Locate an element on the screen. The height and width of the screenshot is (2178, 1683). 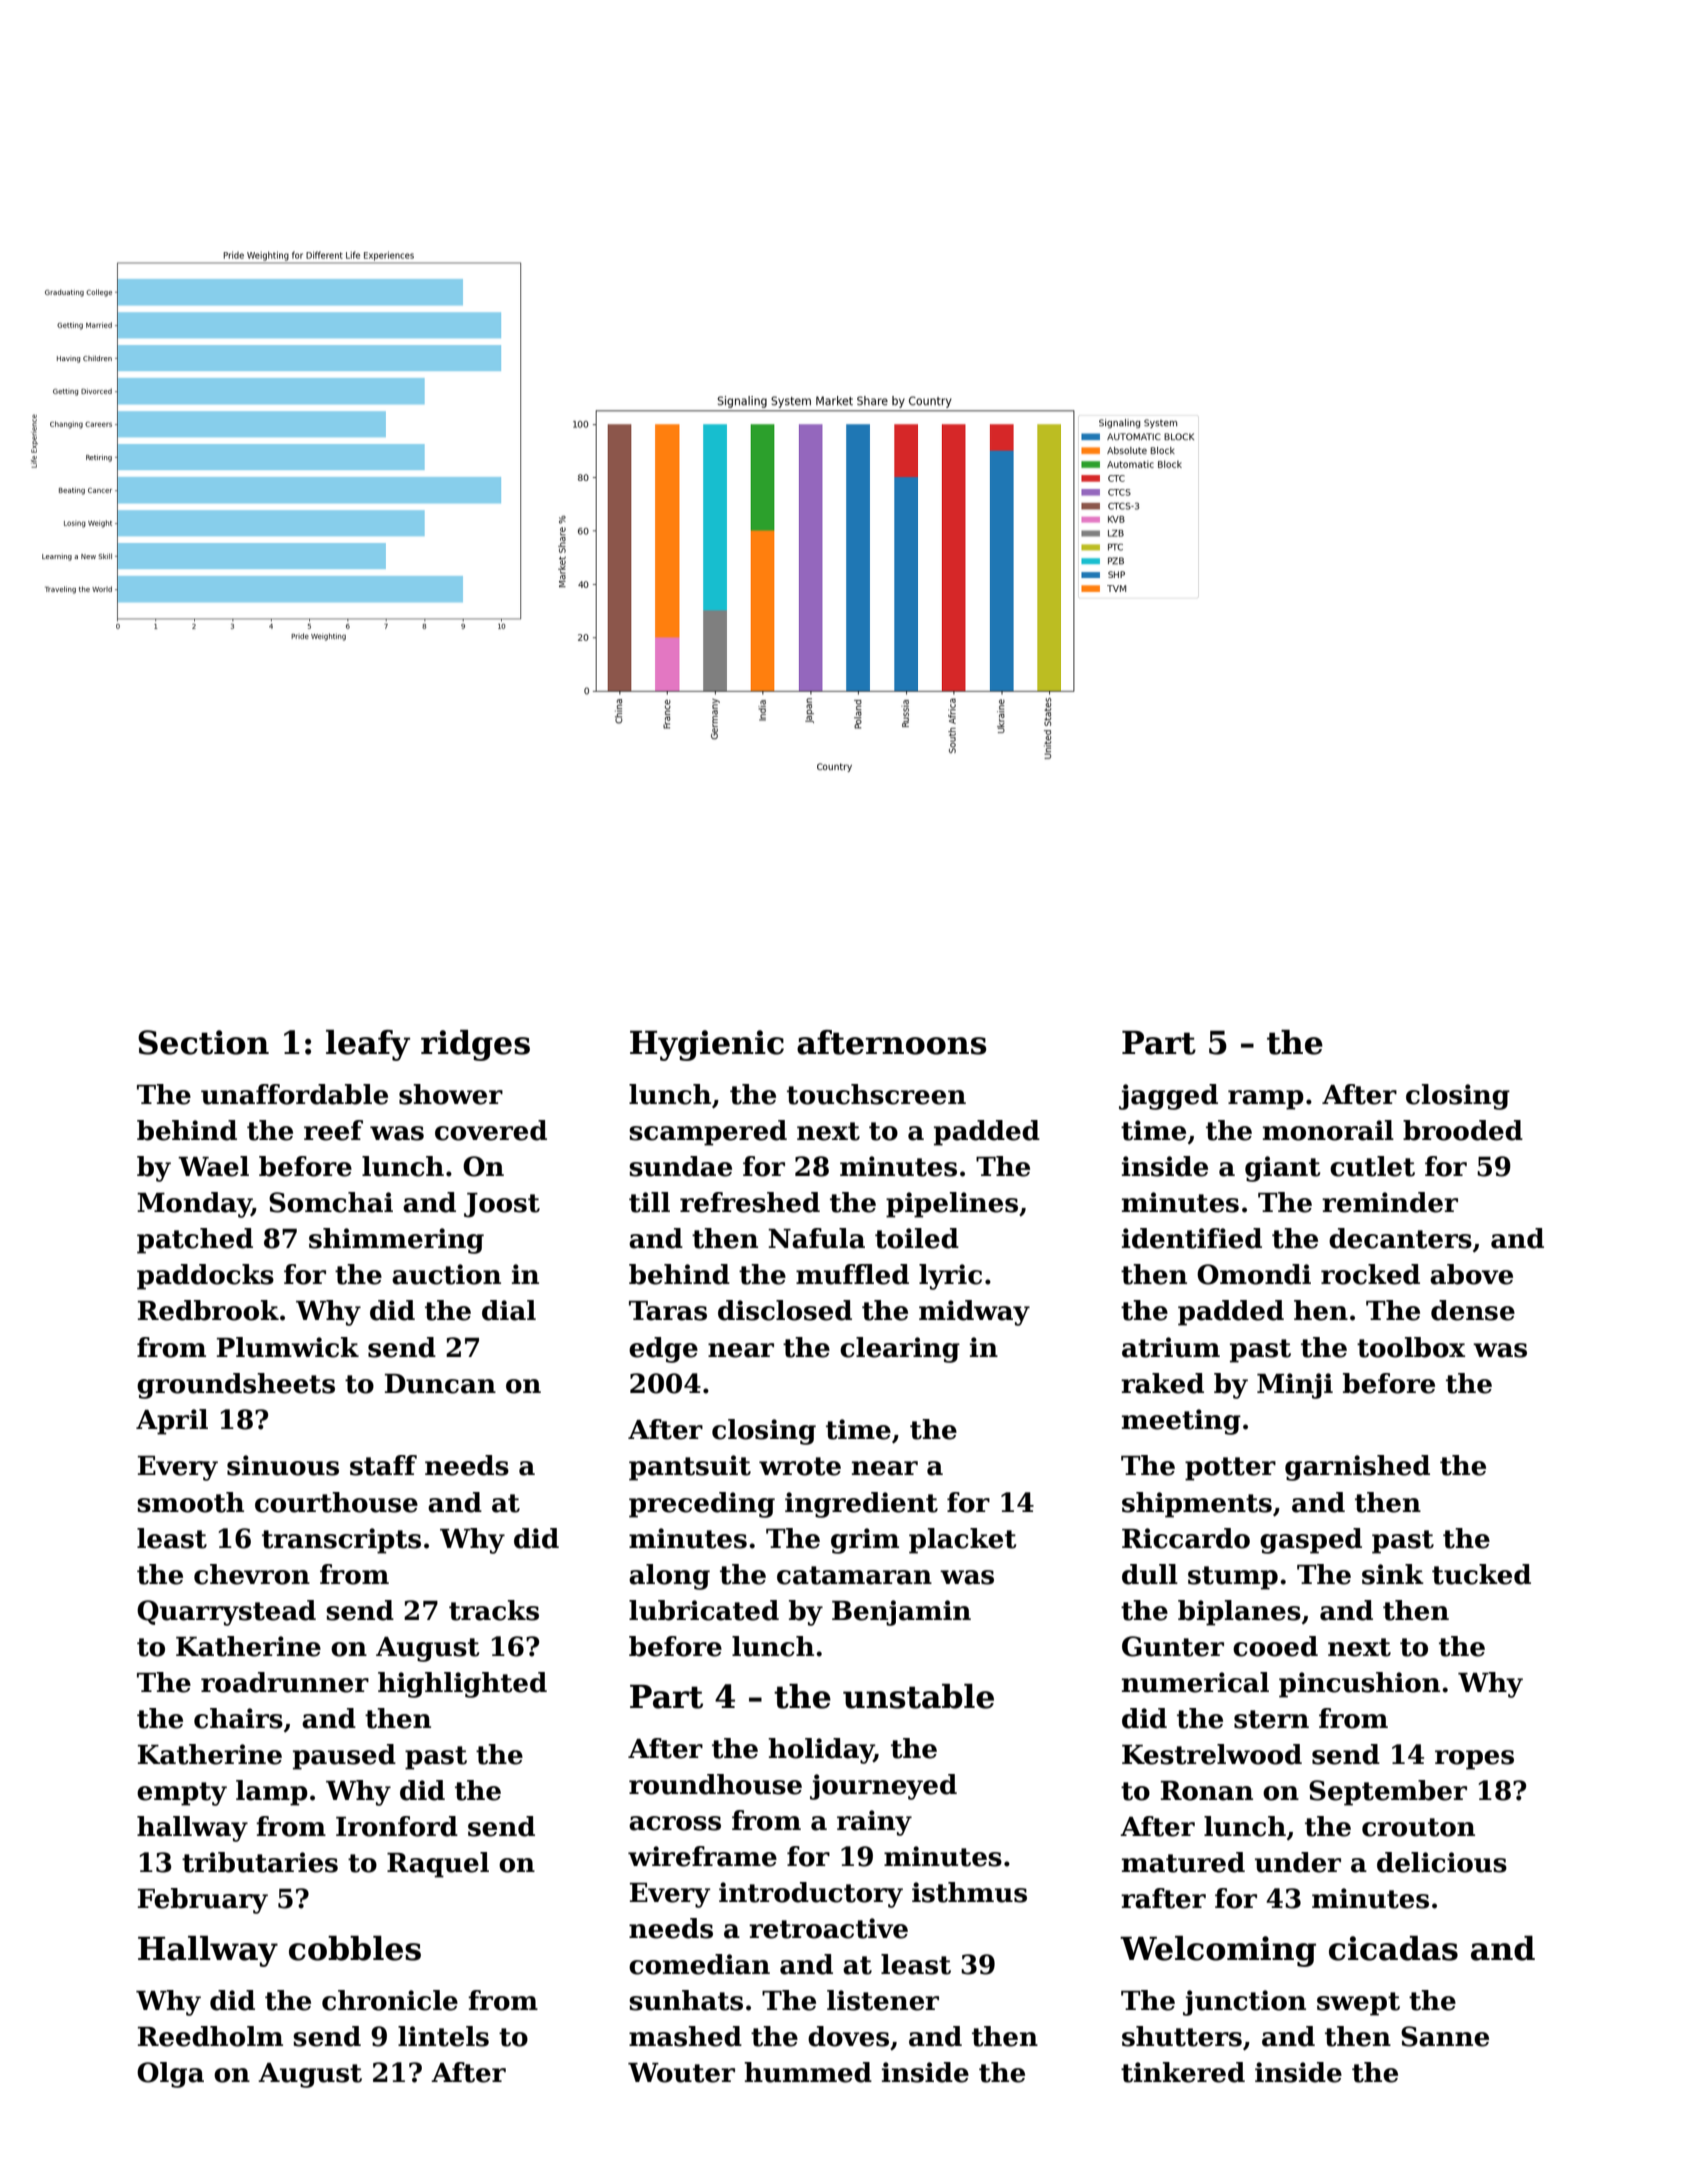
shipments is located at coordinates (1197, 1505).
